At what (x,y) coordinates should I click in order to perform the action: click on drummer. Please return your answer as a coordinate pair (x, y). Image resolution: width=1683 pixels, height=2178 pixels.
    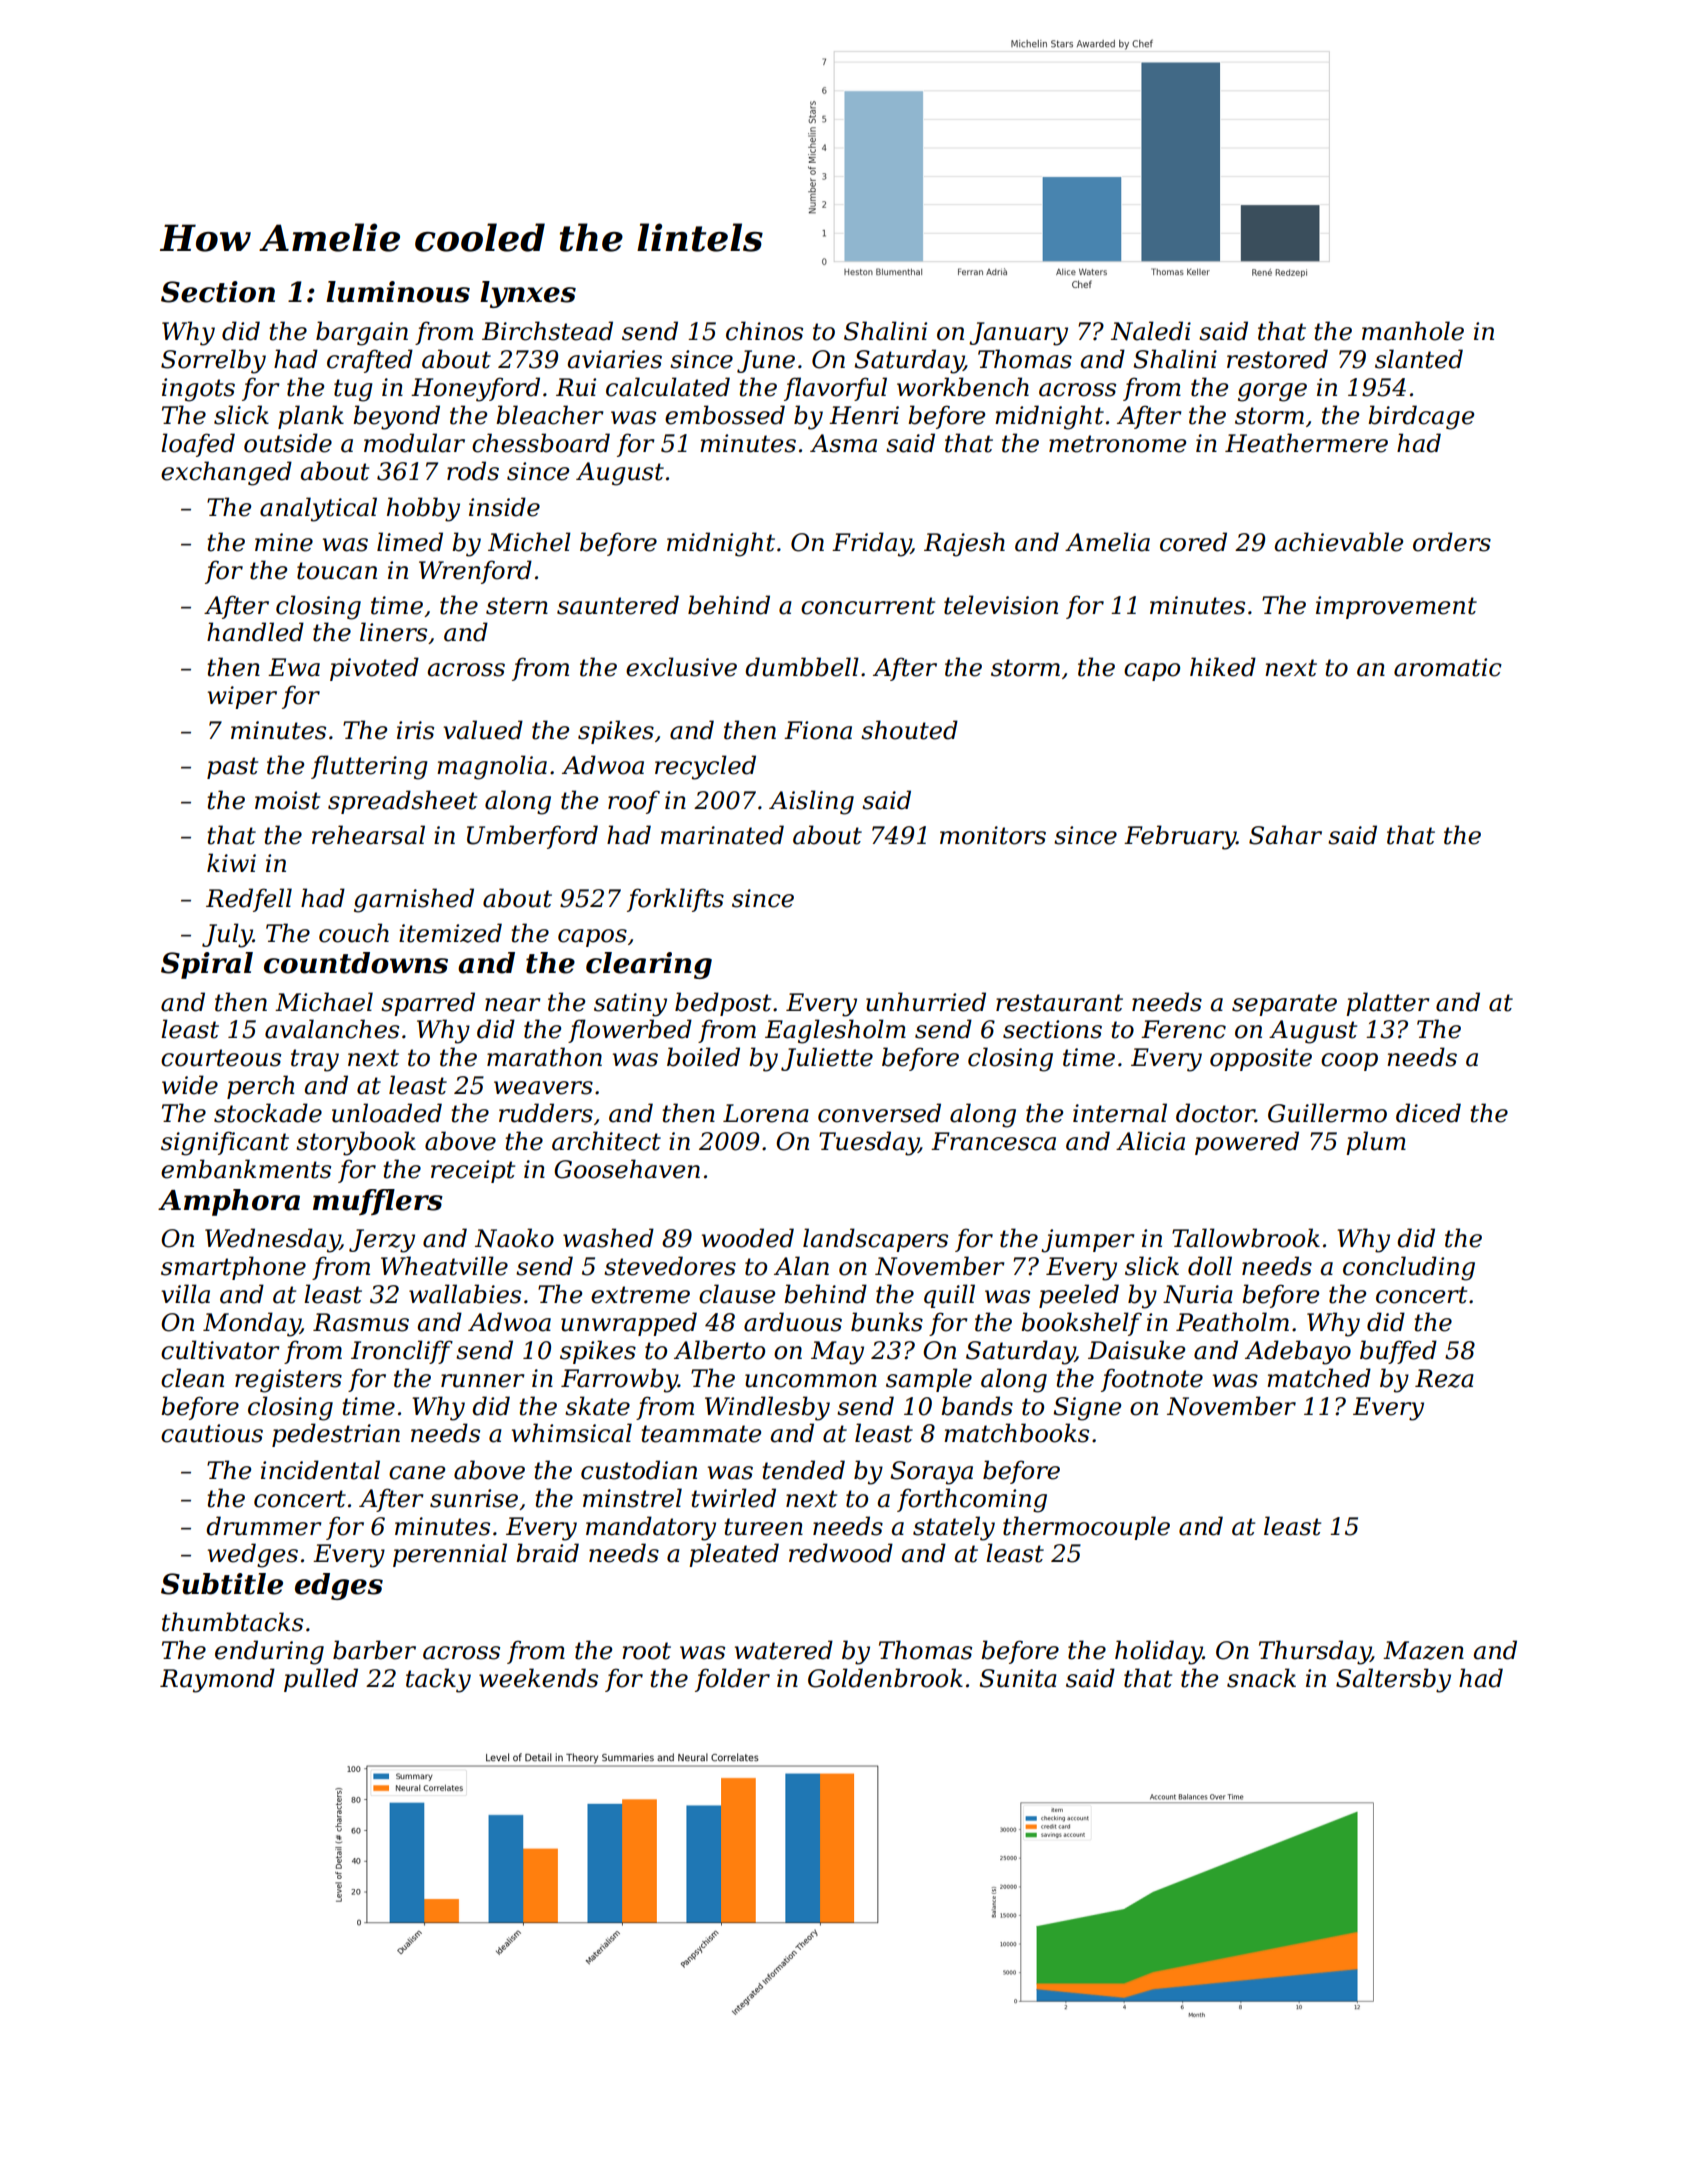
    Looking at the image, I should click on (263, 1526).
